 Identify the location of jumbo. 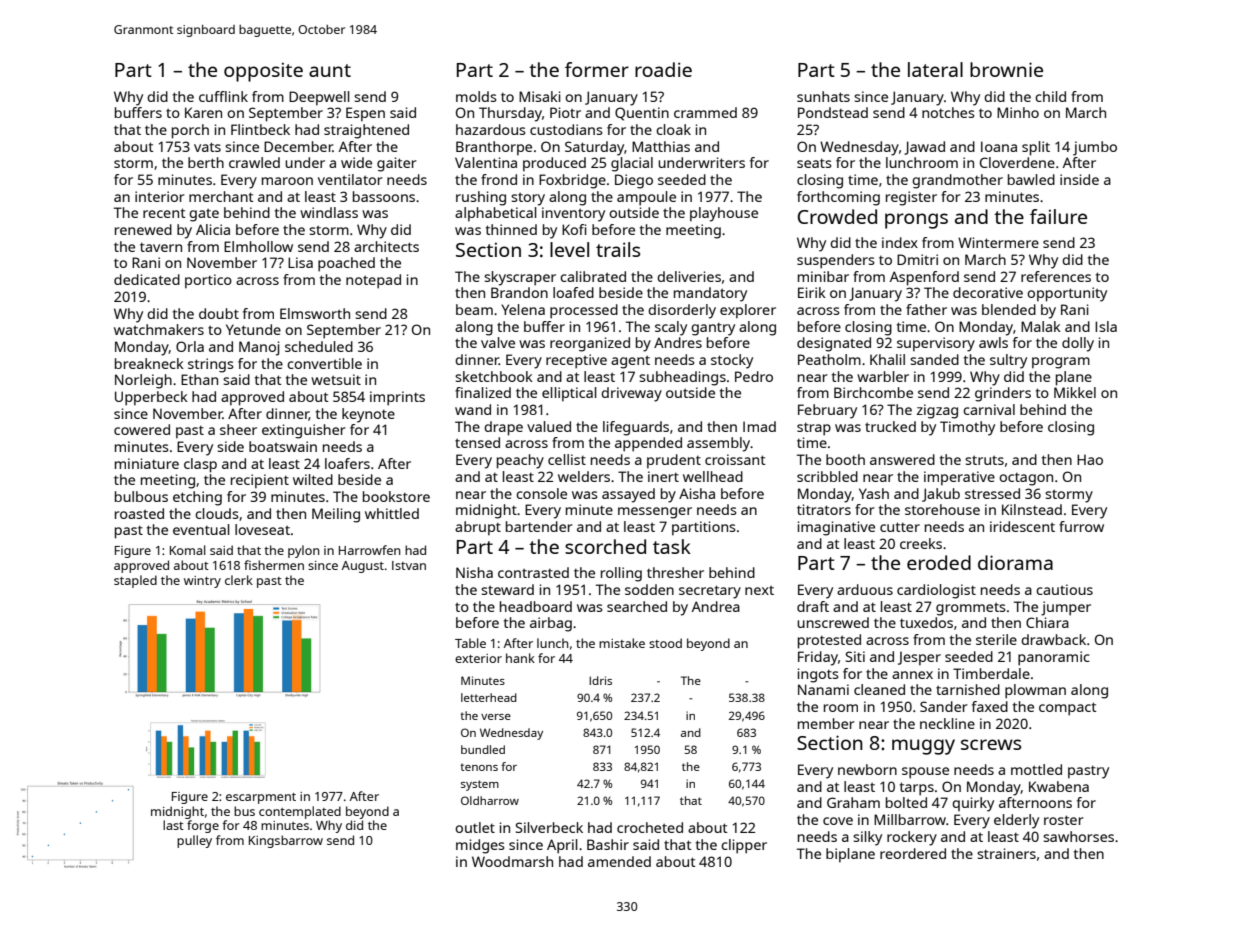
(1095, 148).
